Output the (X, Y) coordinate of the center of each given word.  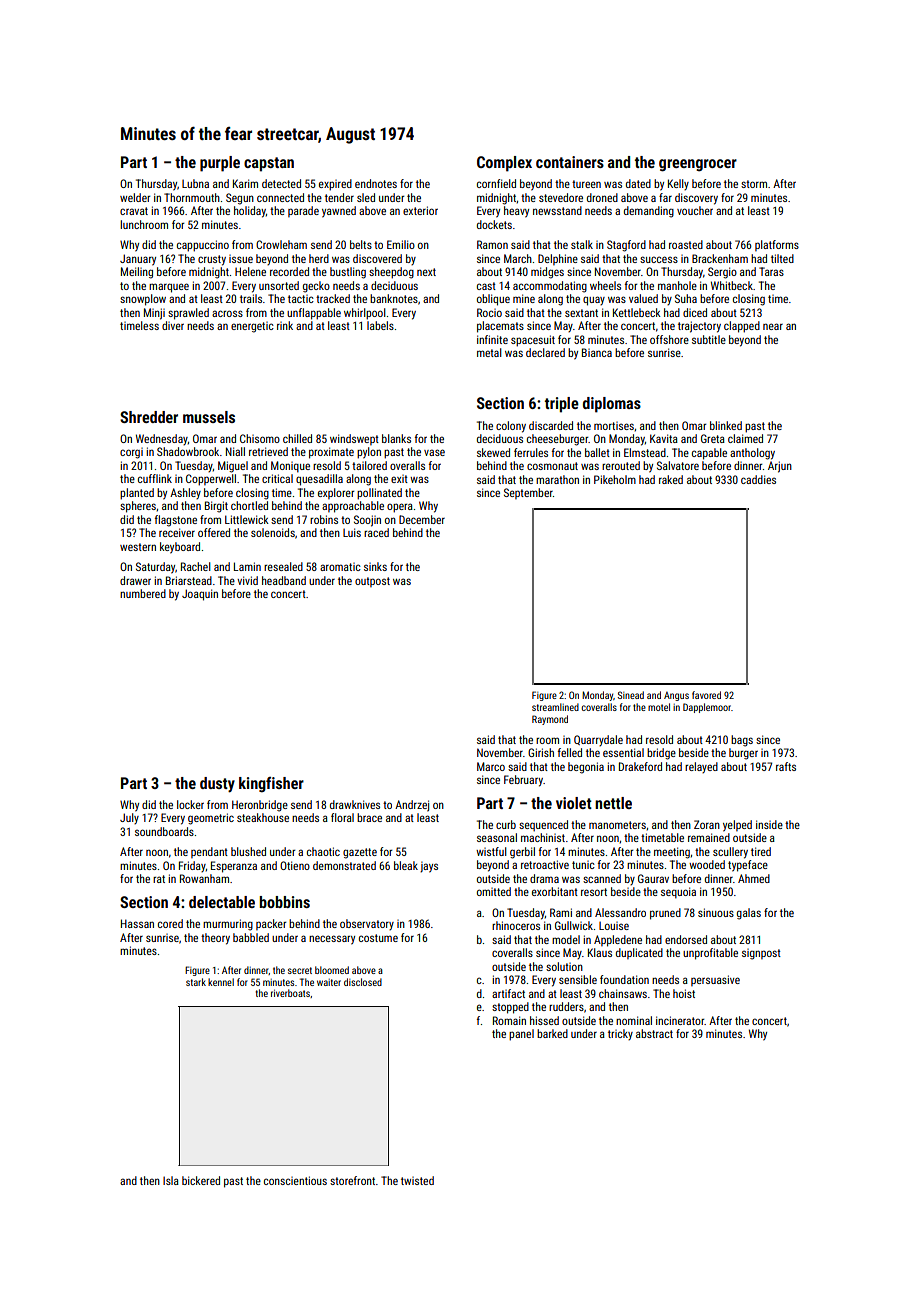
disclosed (363, 982)
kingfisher (271, 785)
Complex (504, 164)
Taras (771, 271)
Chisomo (260, 438)
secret (300, 970)
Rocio (489, 312)
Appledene (618, 941)
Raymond (550, 720)
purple (220, 164)
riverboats (290, 993)
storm (754, 184)
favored (706, 695)
